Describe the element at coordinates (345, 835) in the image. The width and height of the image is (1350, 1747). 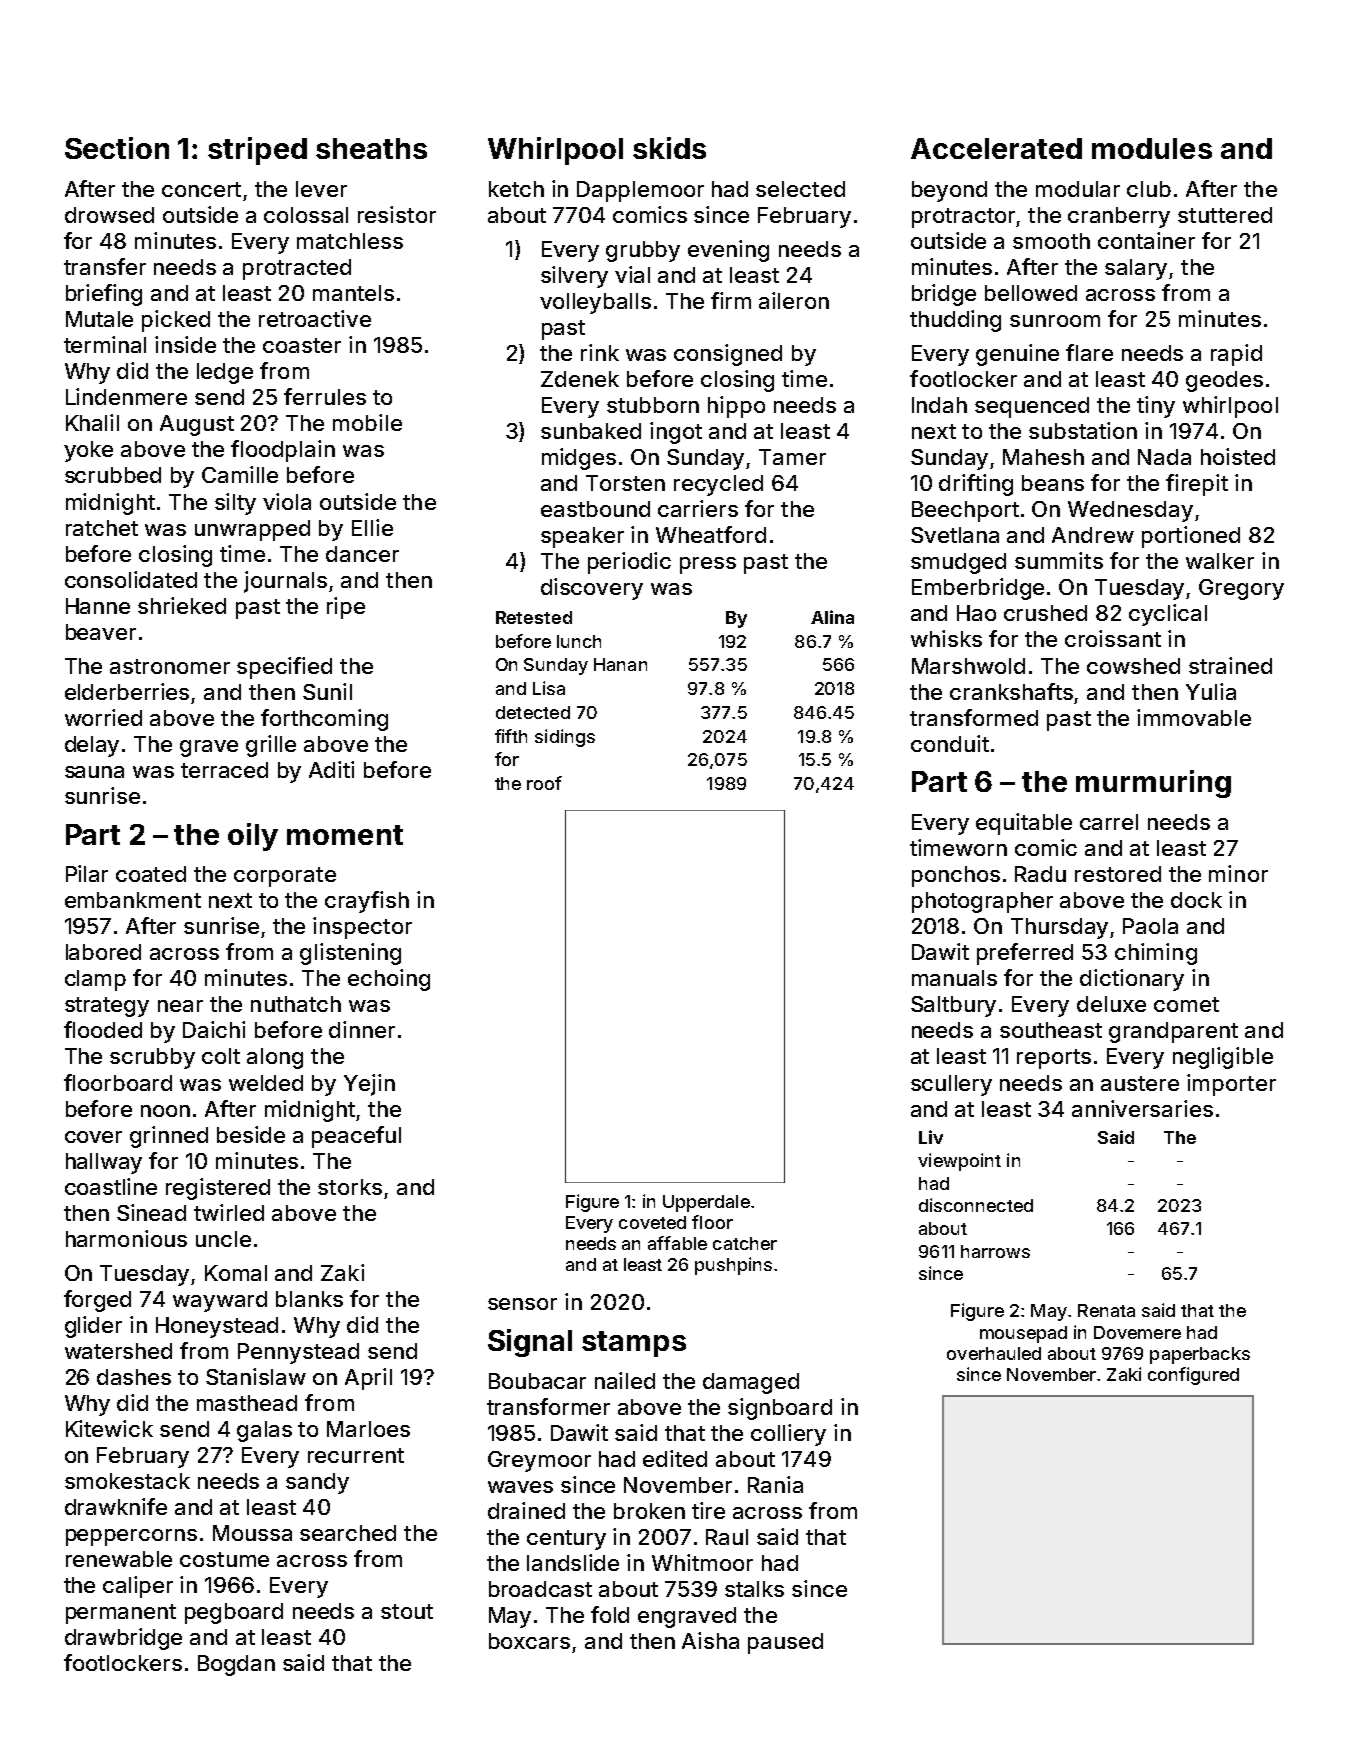
I see `moment` at that location.
